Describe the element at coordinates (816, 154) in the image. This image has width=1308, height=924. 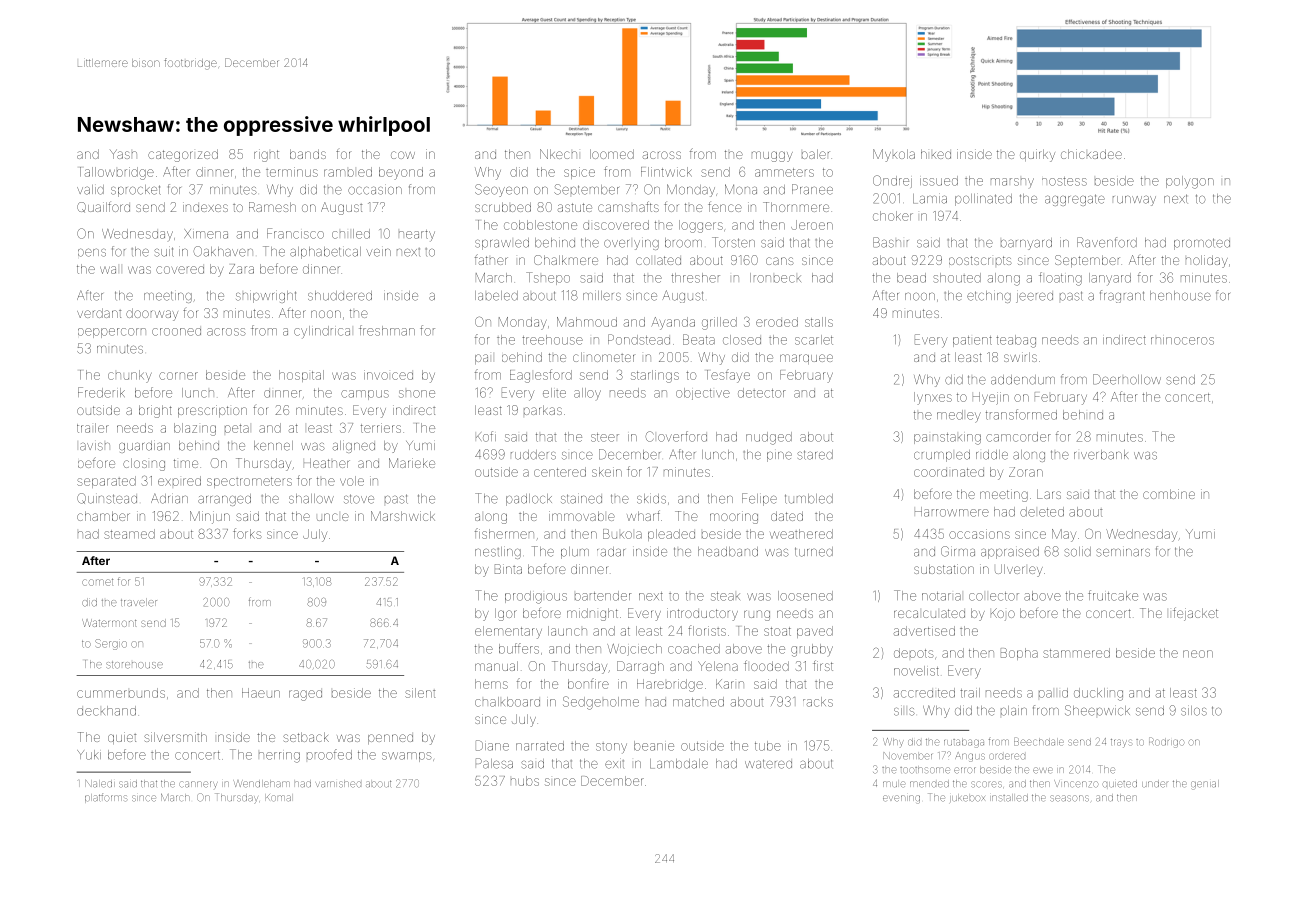
I see `baler` at that location.
